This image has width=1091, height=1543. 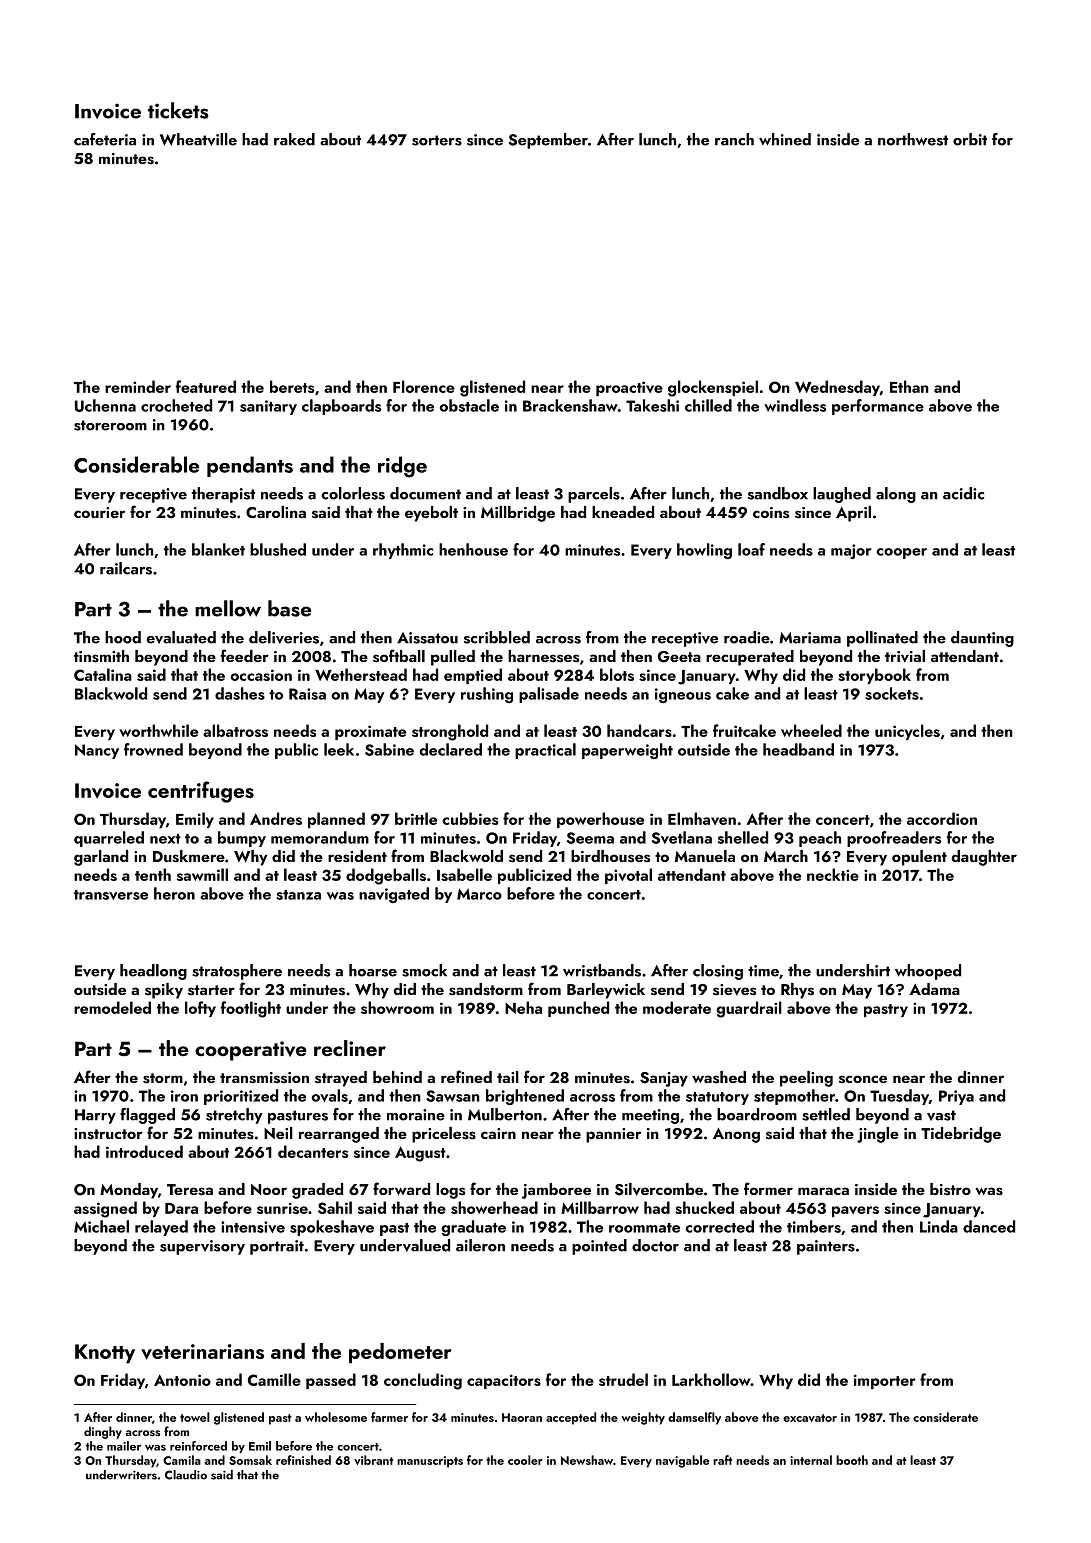 What do you see at coordinates (548, 141) in the image?
I see `September` at bounding box center [548, 141].
